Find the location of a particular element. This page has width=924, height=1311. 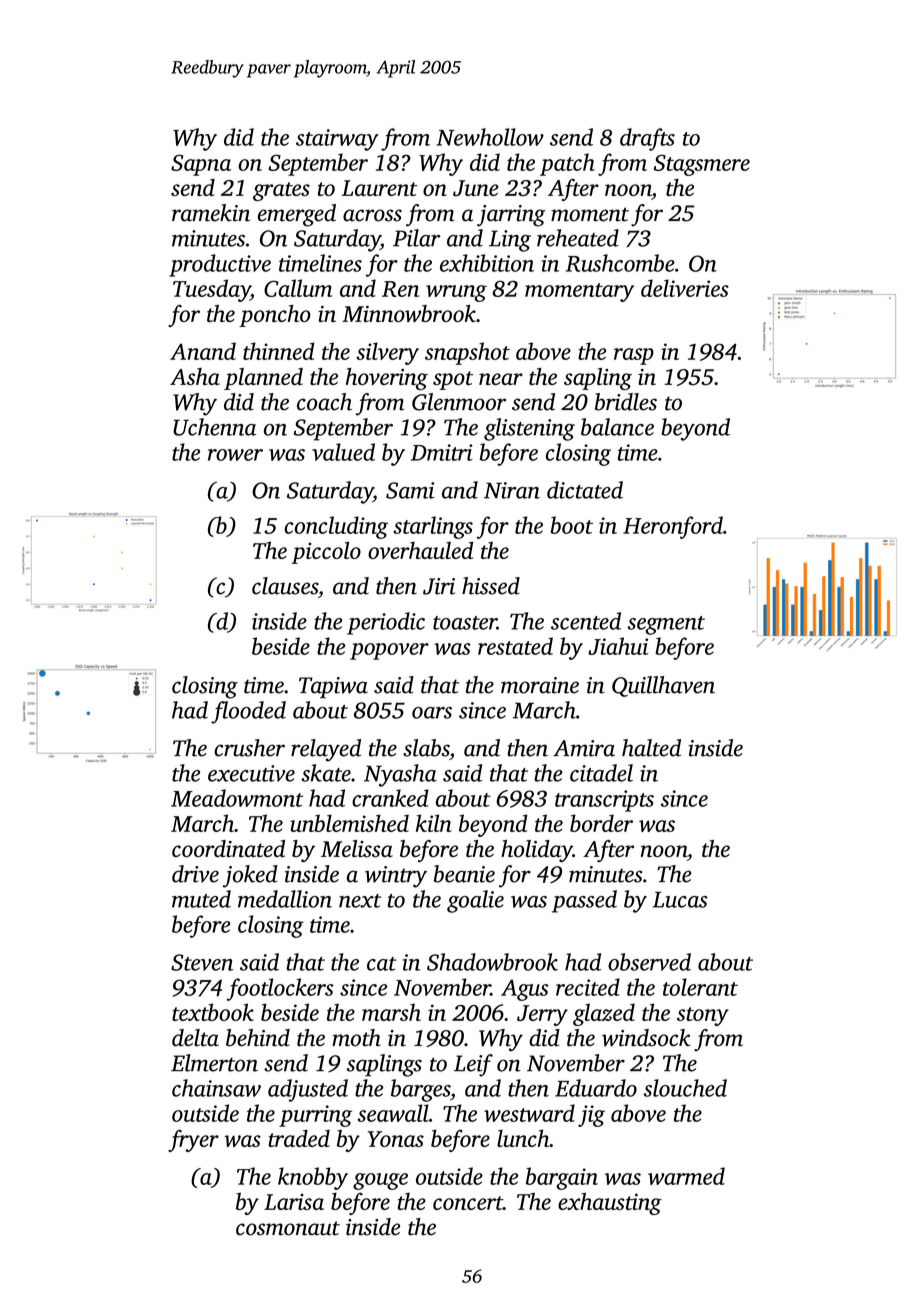

hovering is located at coordinates (387, 379).
